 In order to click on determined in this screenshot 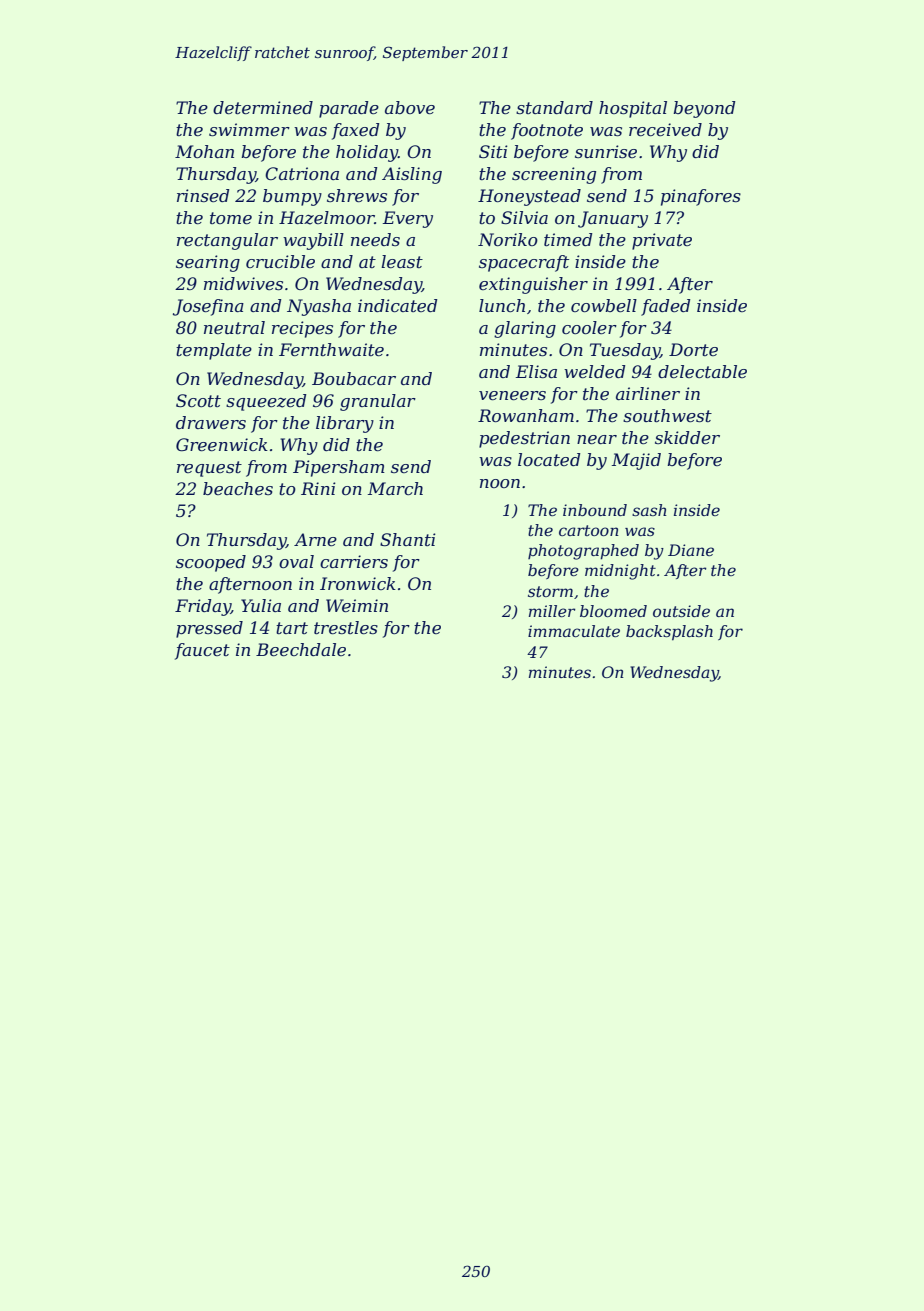, I will do `click(263, 107)`.
